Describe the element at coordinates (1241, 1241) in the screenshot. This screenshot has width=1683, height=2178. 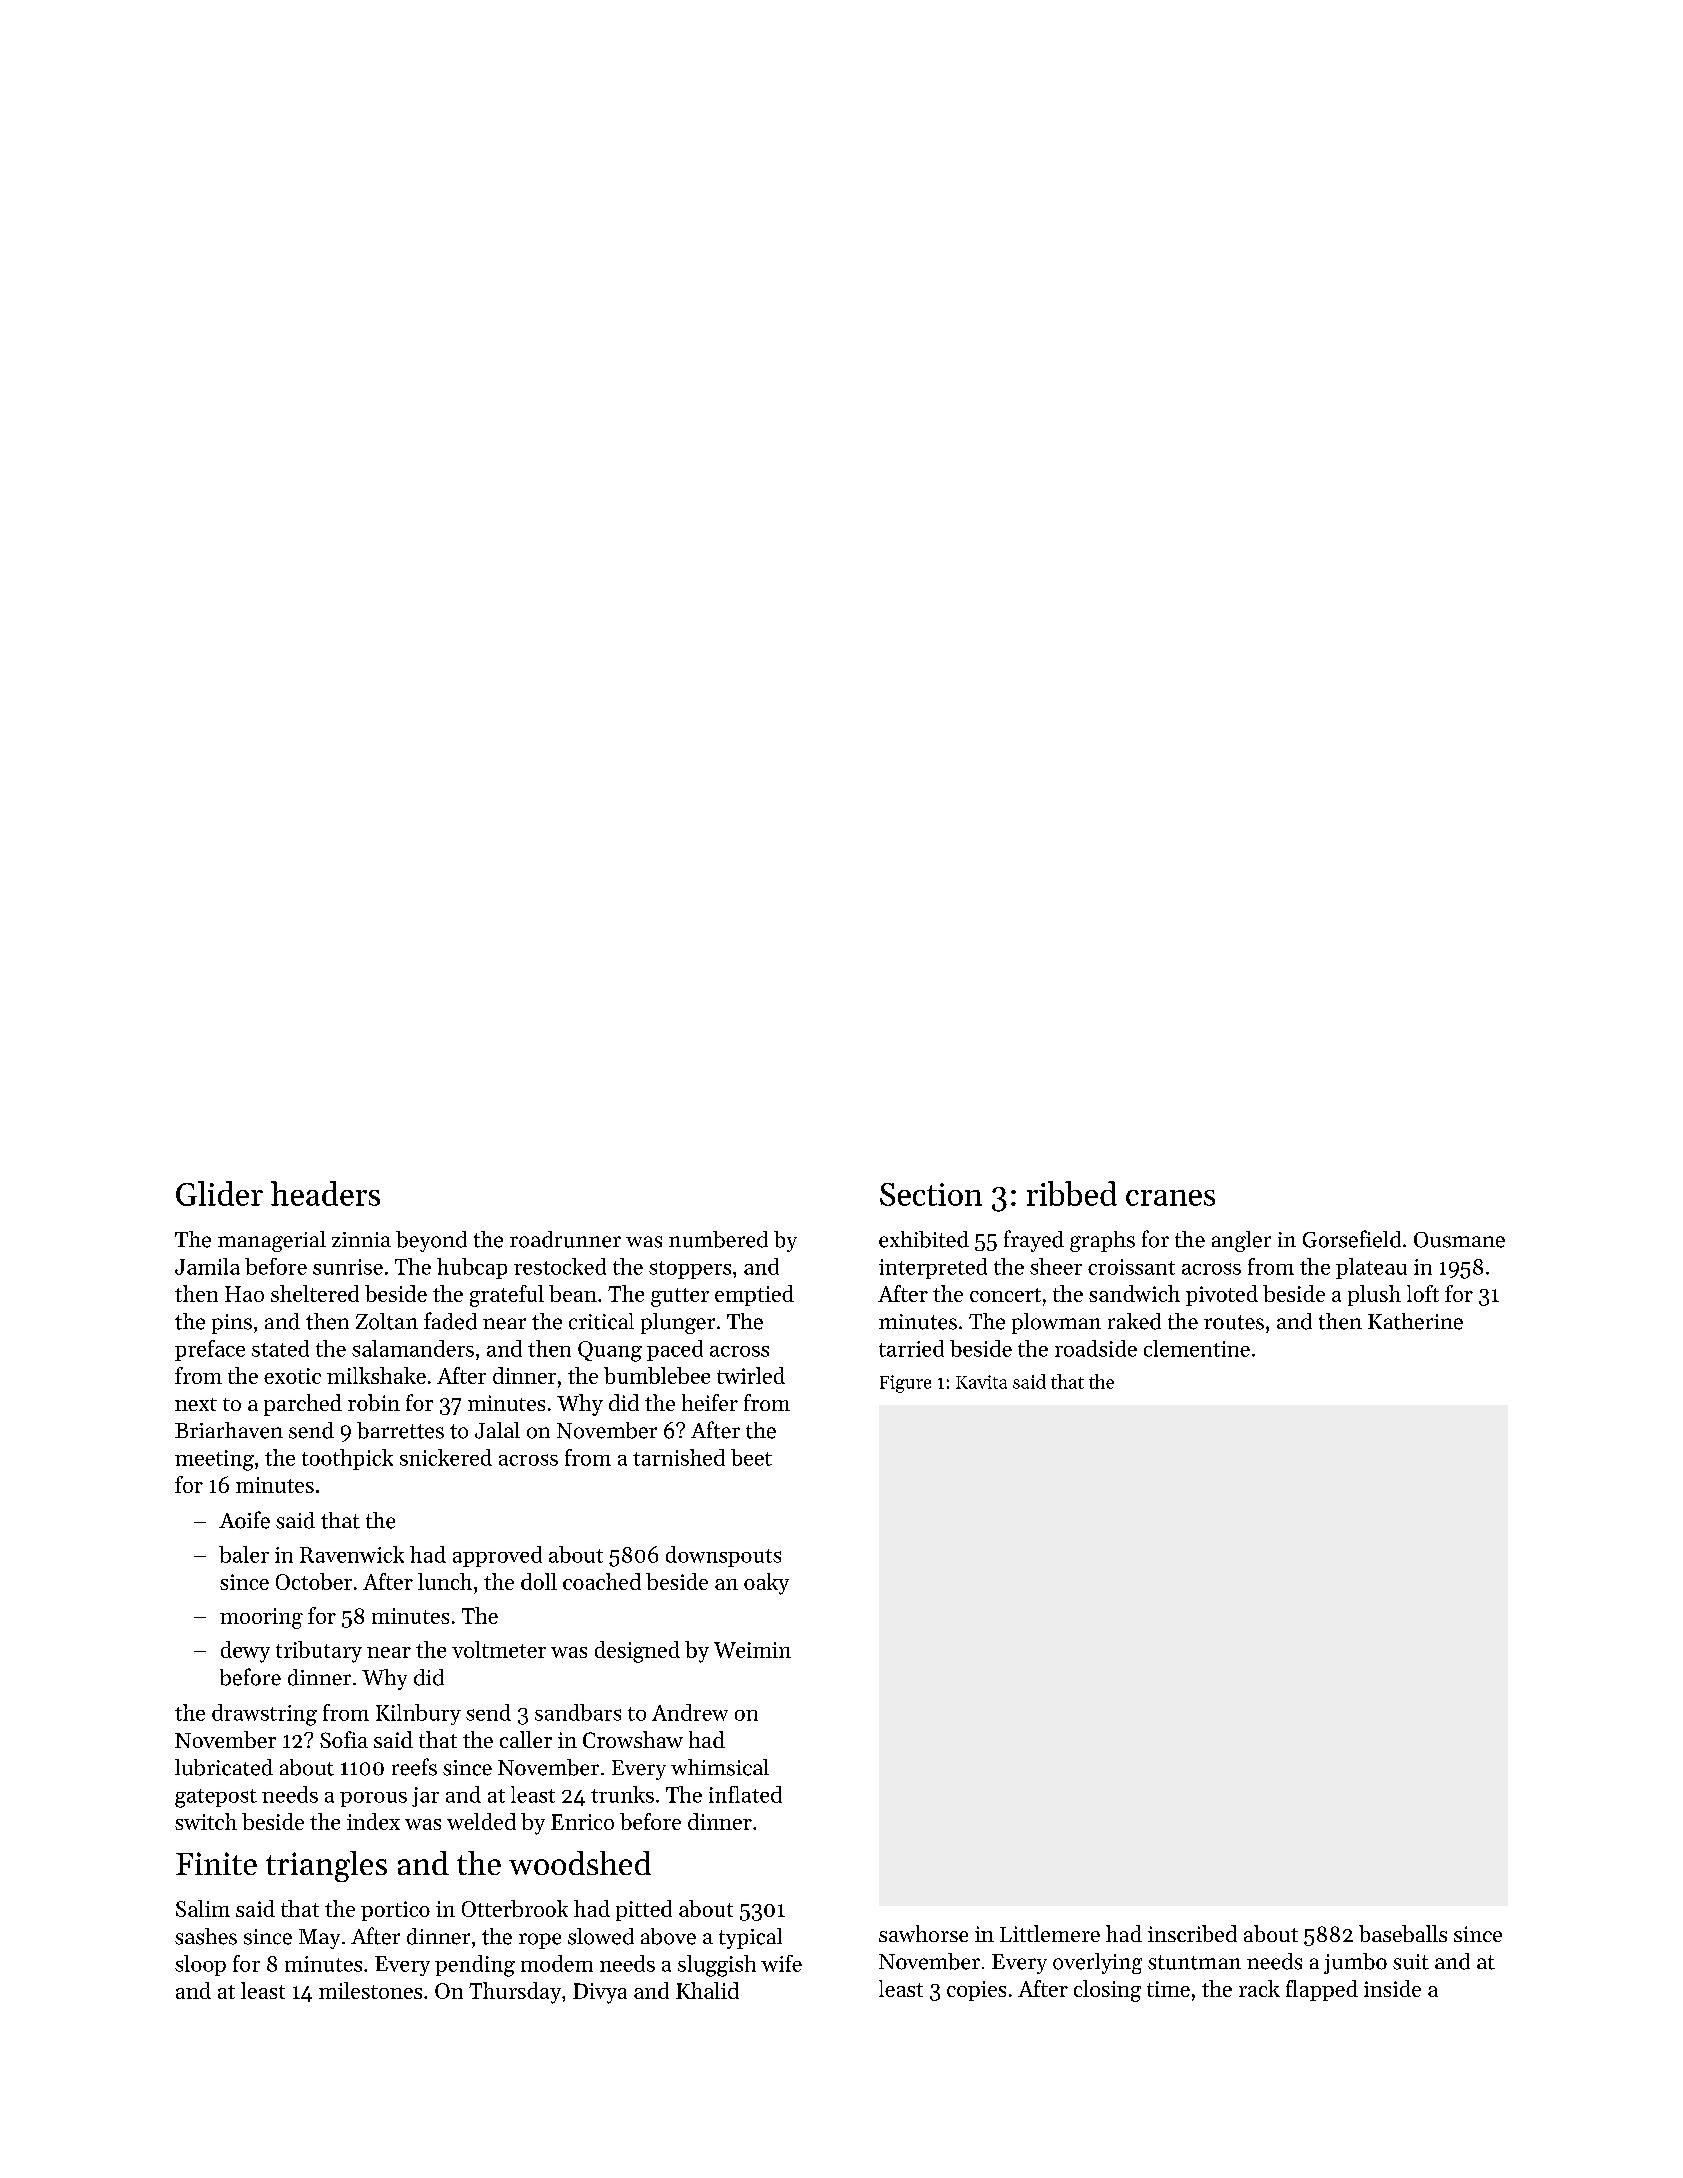
I see `angler` at that location.
